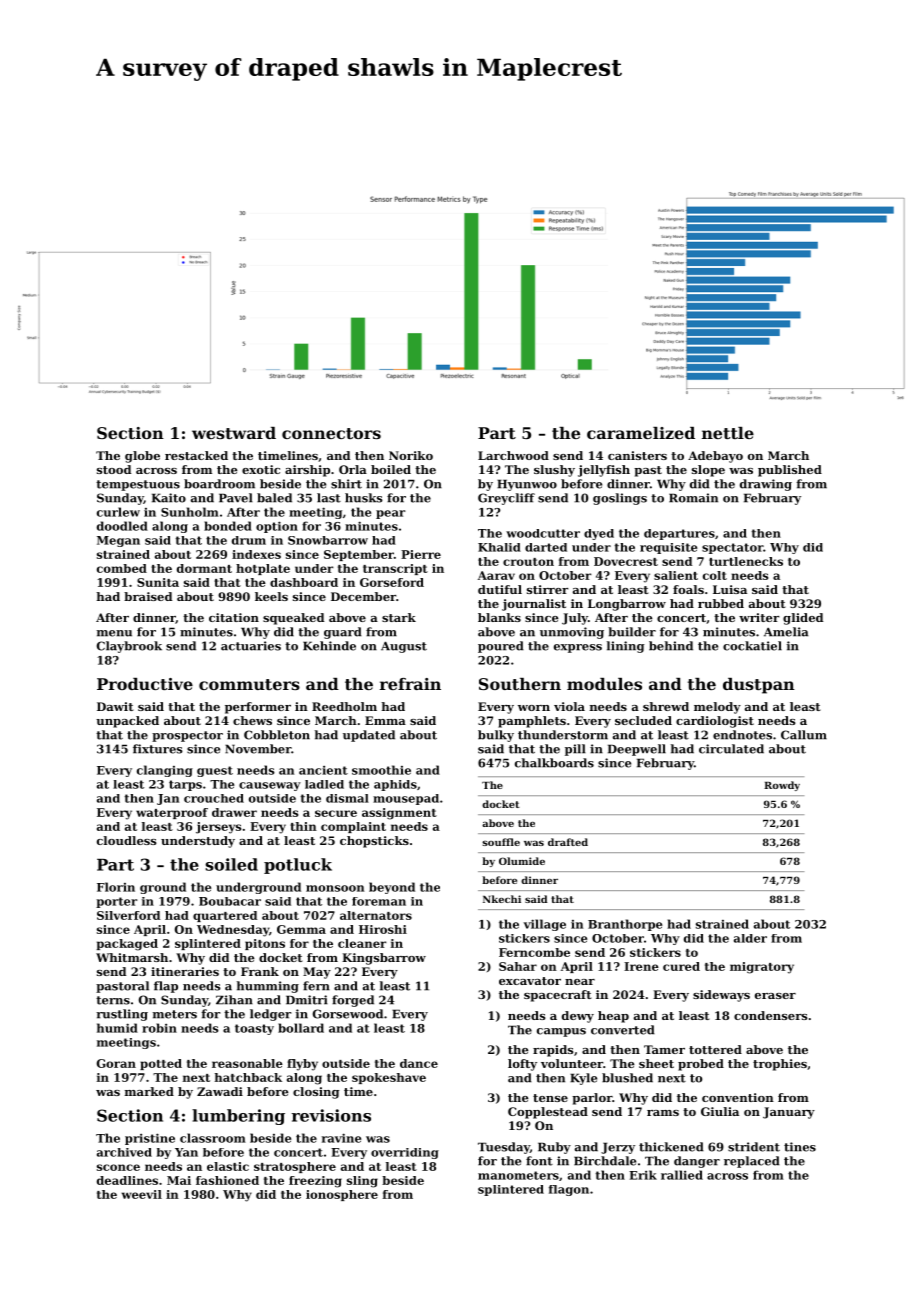 The image size is (924, 1308). What do you see at coordinates (399, 814) in the image?
I see `assignment` at bounding box center [399, 814].
